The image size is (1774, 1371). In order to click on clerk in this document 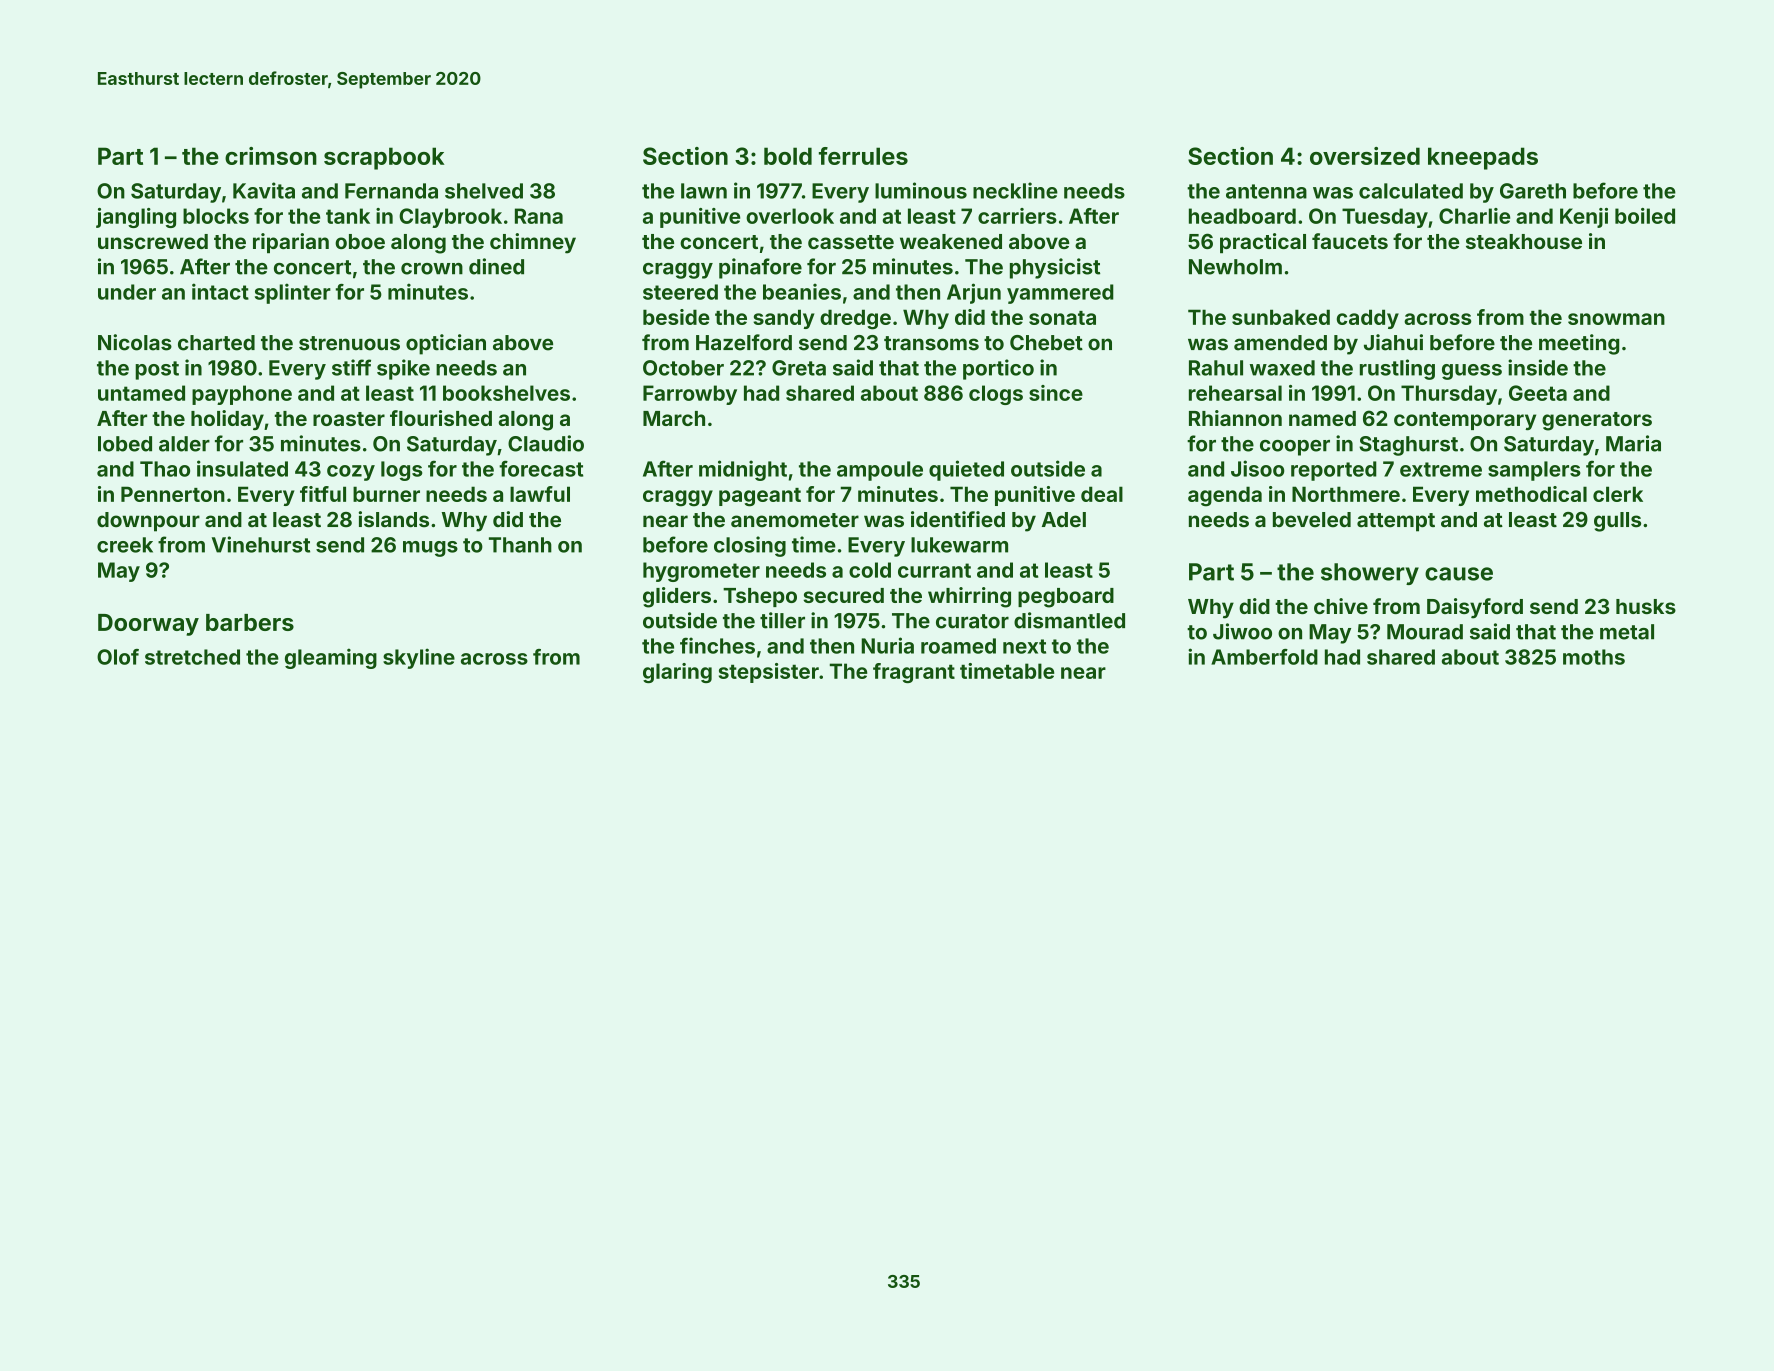, I will do `click(1618, 494)`.
